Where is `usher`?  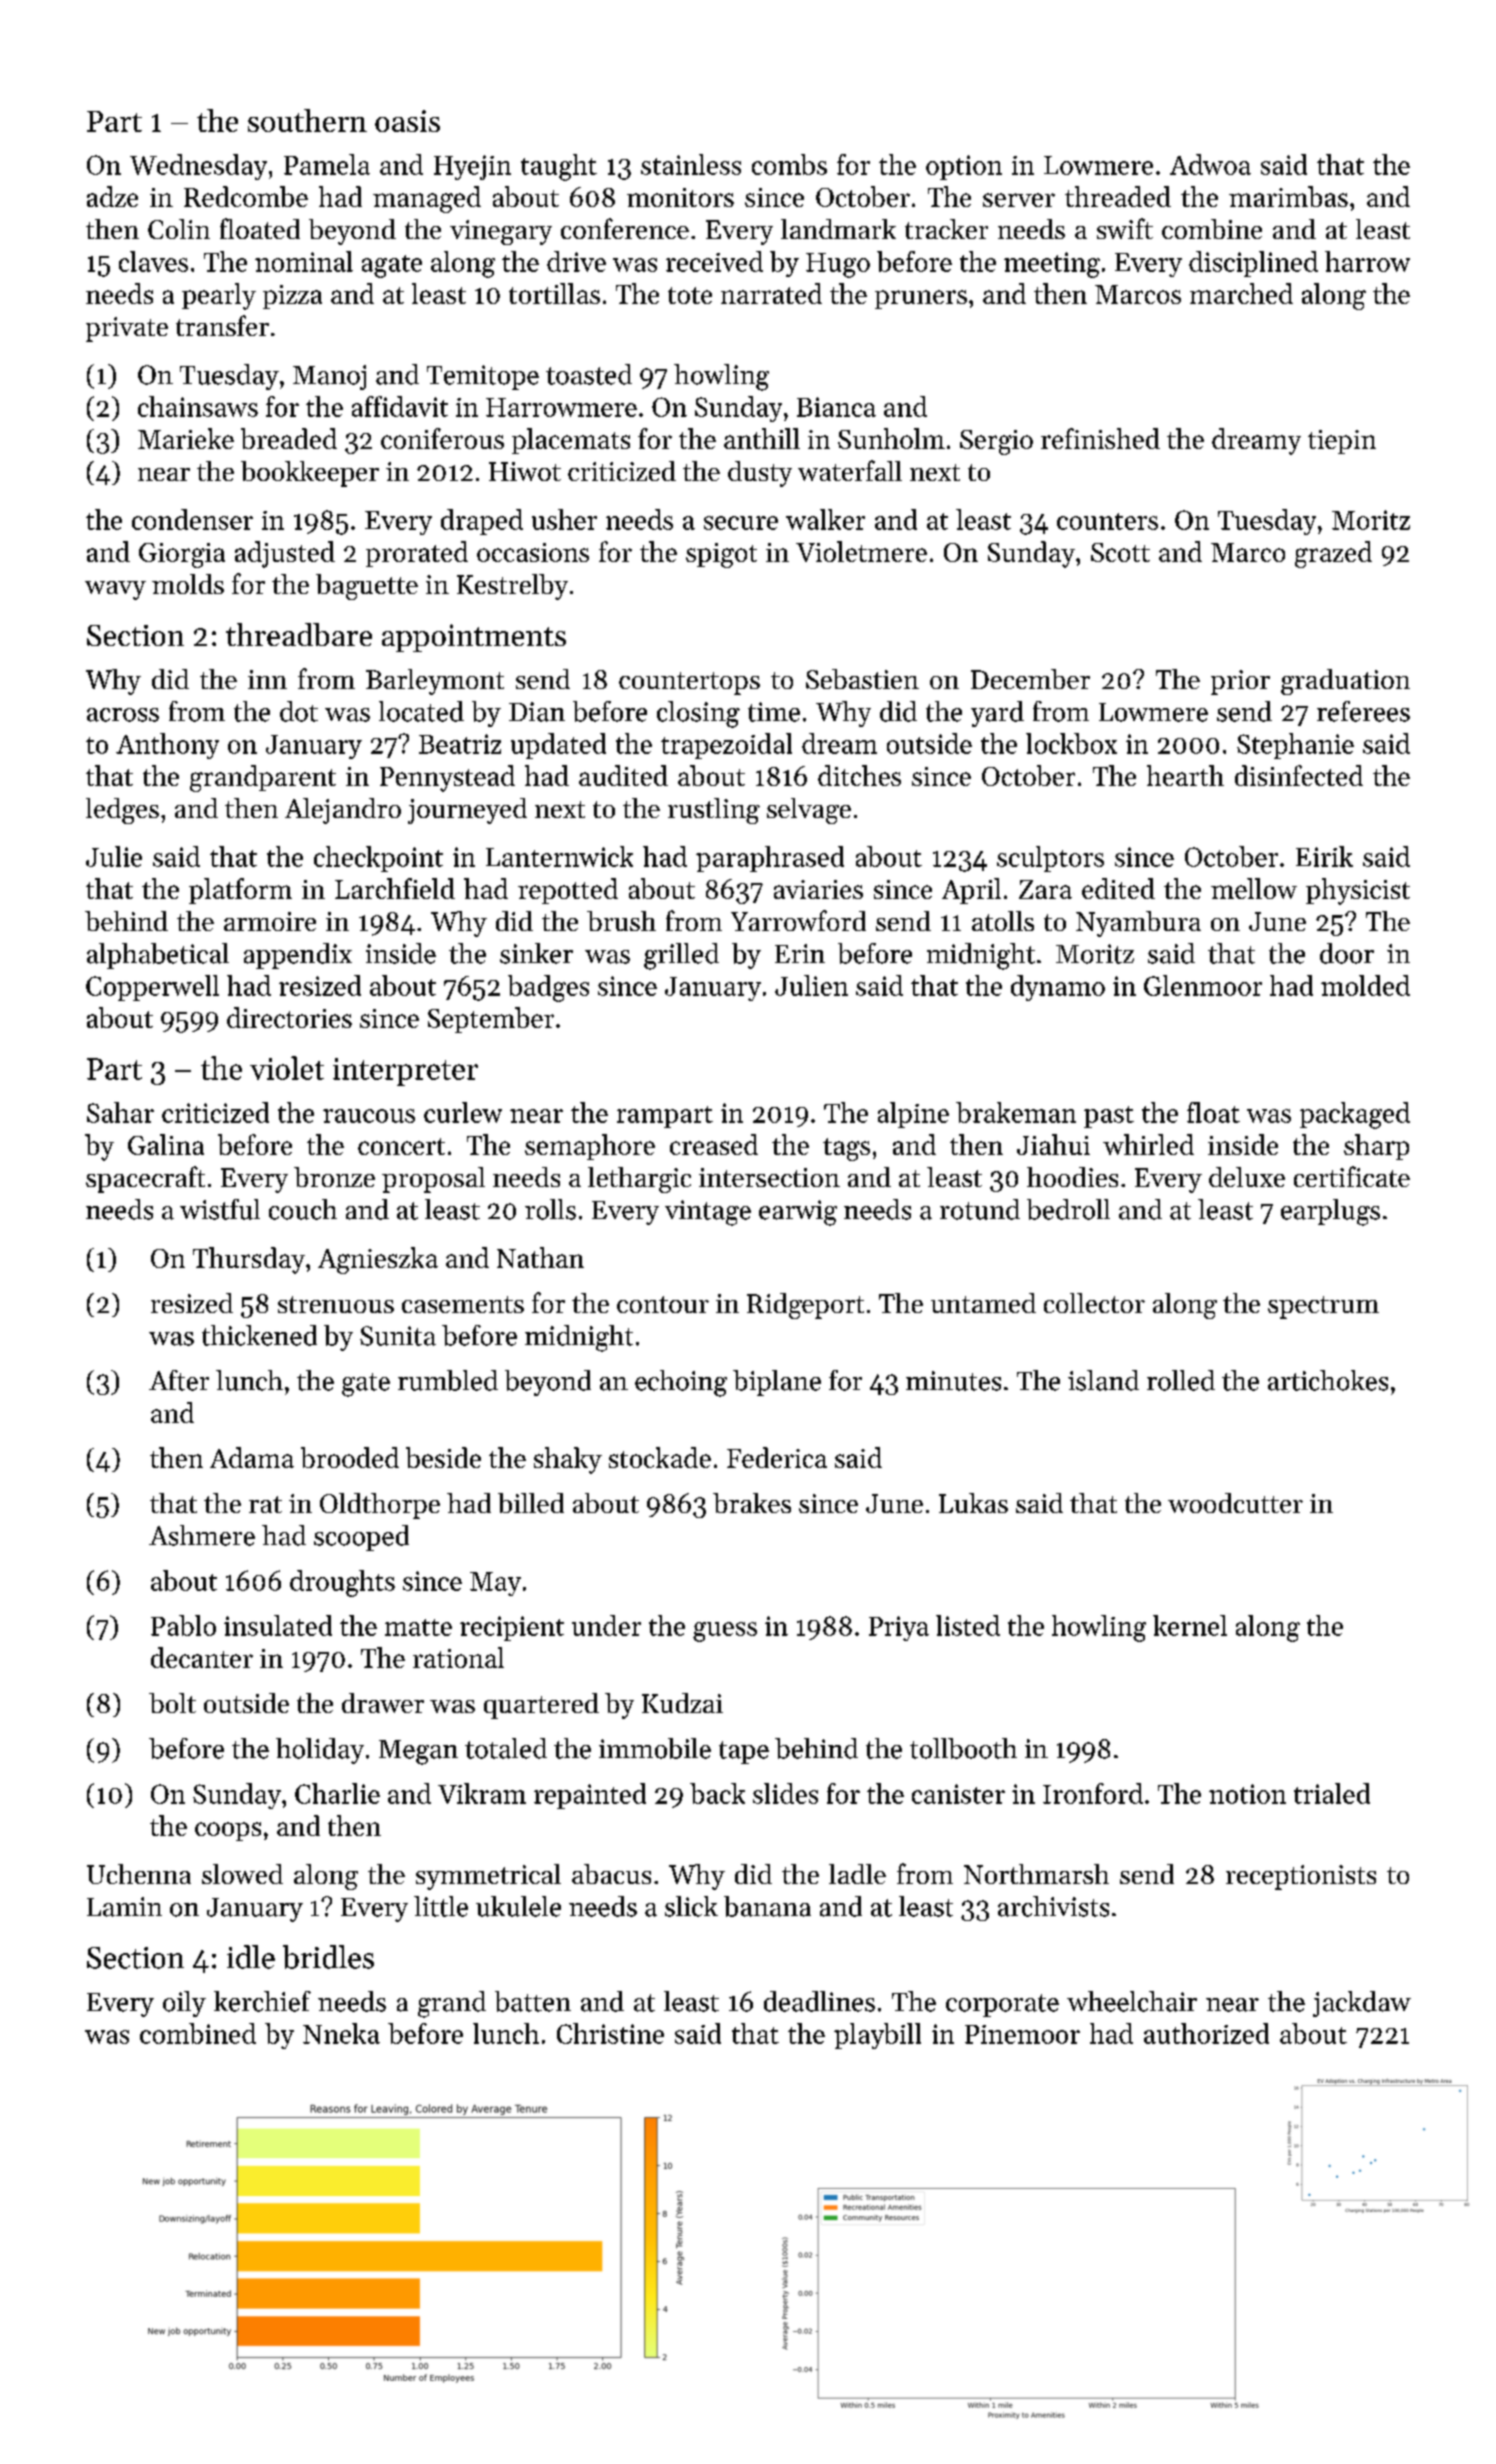
usher is located at coordinates (564, 519).
